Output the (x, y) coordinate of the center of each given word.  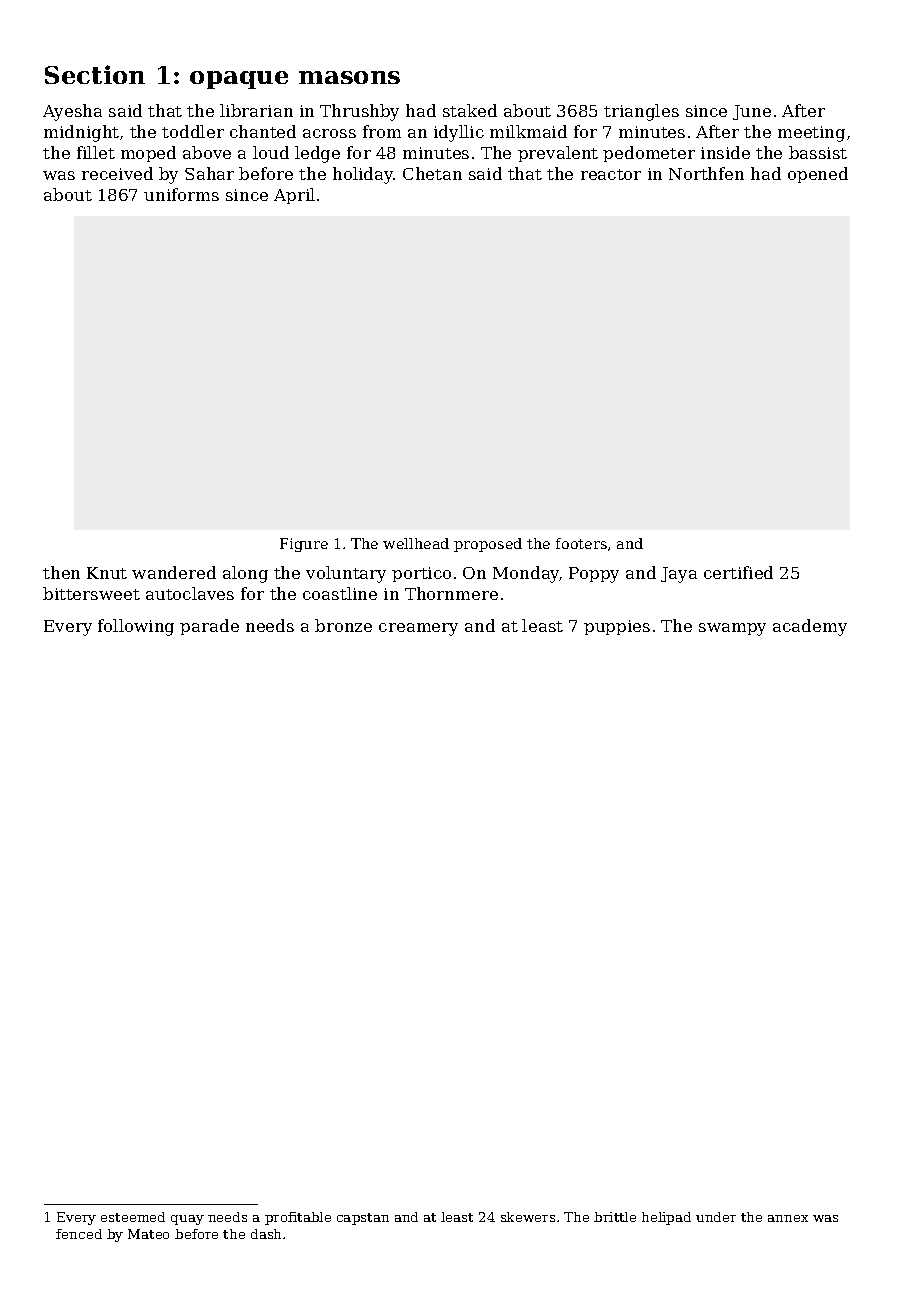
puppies (617, 627)
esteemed (133, 1217)
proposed (488, 545)
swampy (732, 629)
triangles (641, 112)
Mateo (148, 1234)
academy (810, 627)
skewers (528, 1217)
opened (818, 175)
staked (470, 110)
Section (95, 74)
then (61, 572)
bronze (343, 625)
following (136, 627)
